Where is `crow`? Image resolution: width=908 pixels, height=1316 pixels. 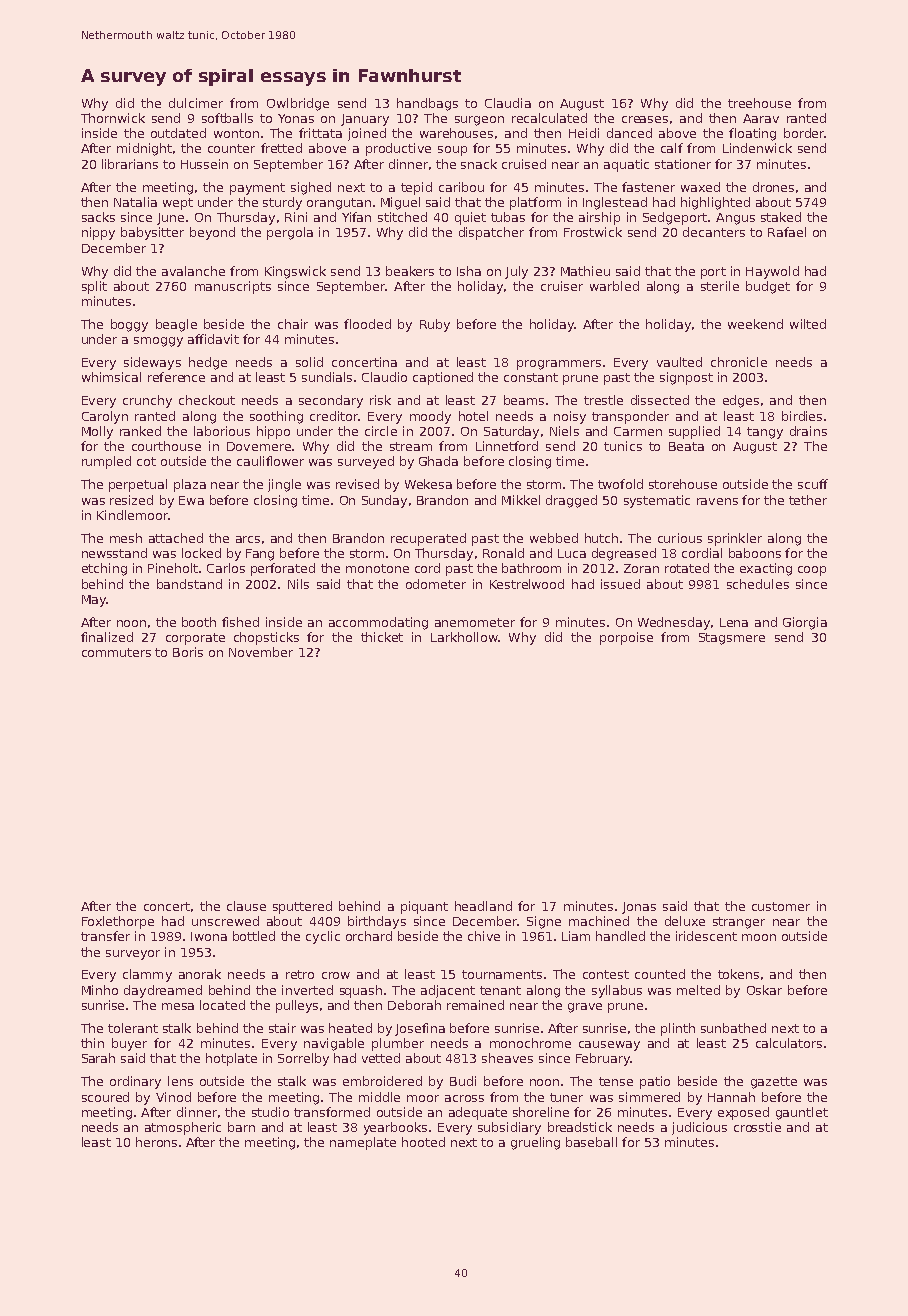 crow is located at coordinates (336, 975).
